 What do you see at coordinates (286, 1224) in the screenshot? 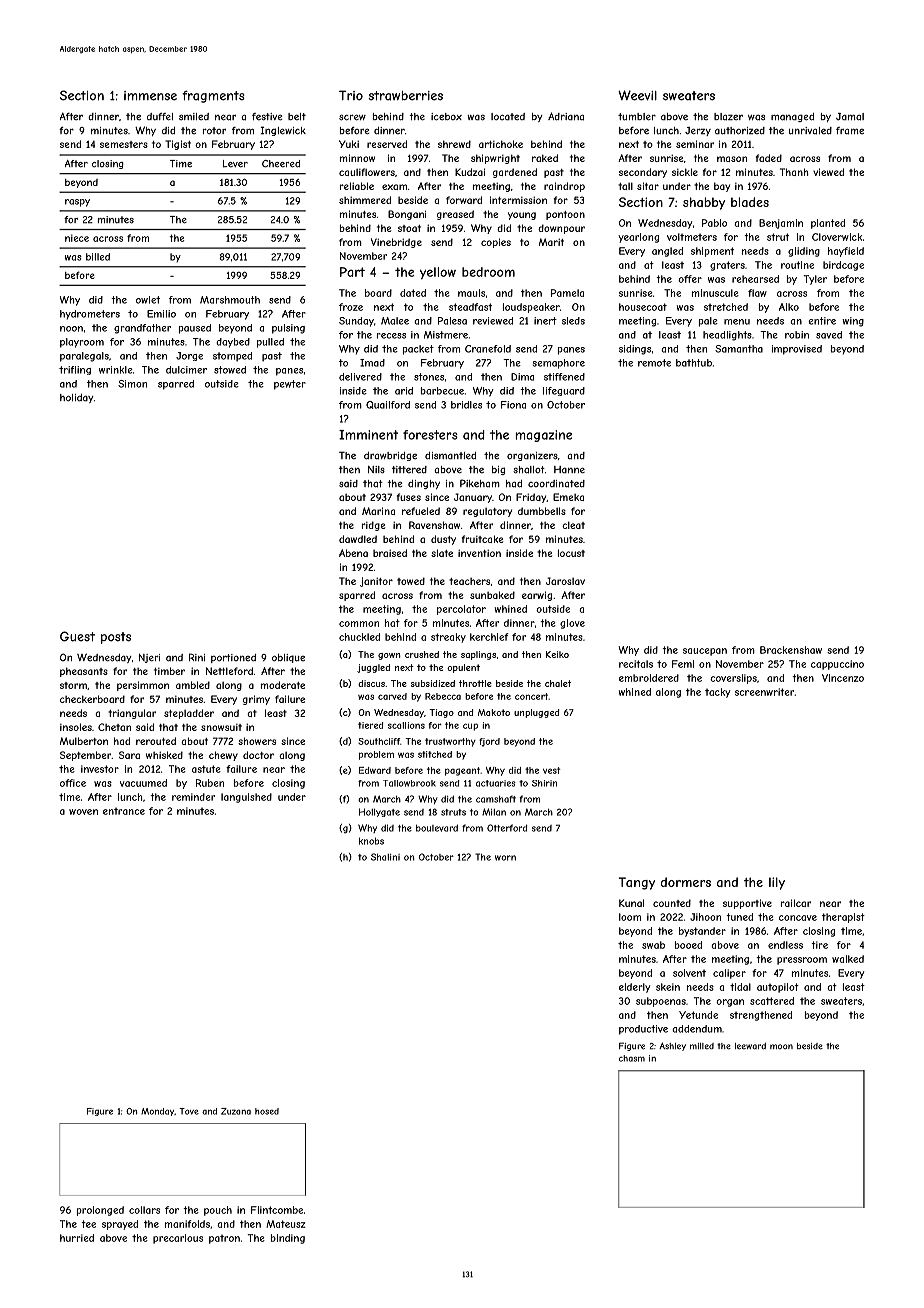
I see `Mateusz` at bounding box center [286, 1224].
